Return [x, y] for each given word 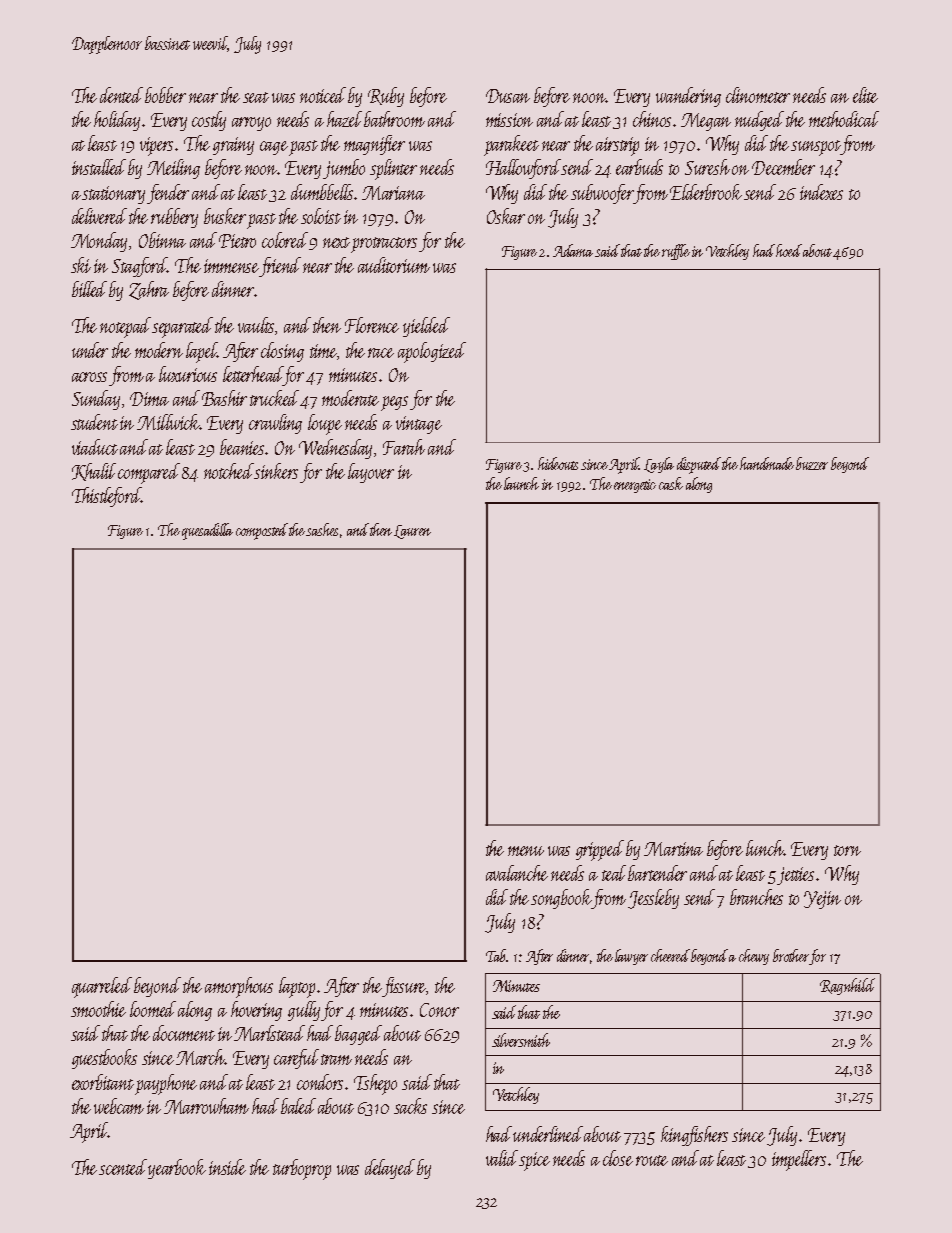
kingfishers [694, 1136]
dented [121, 95]
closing [282, 352]
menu [526, 851]
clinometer [758, 95]
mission [509, 120]
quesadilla [207, 531]
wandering [688, 97]
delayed [390, 1169]
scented [123, 1167]
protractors [385, 245]
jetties [796, 876]
